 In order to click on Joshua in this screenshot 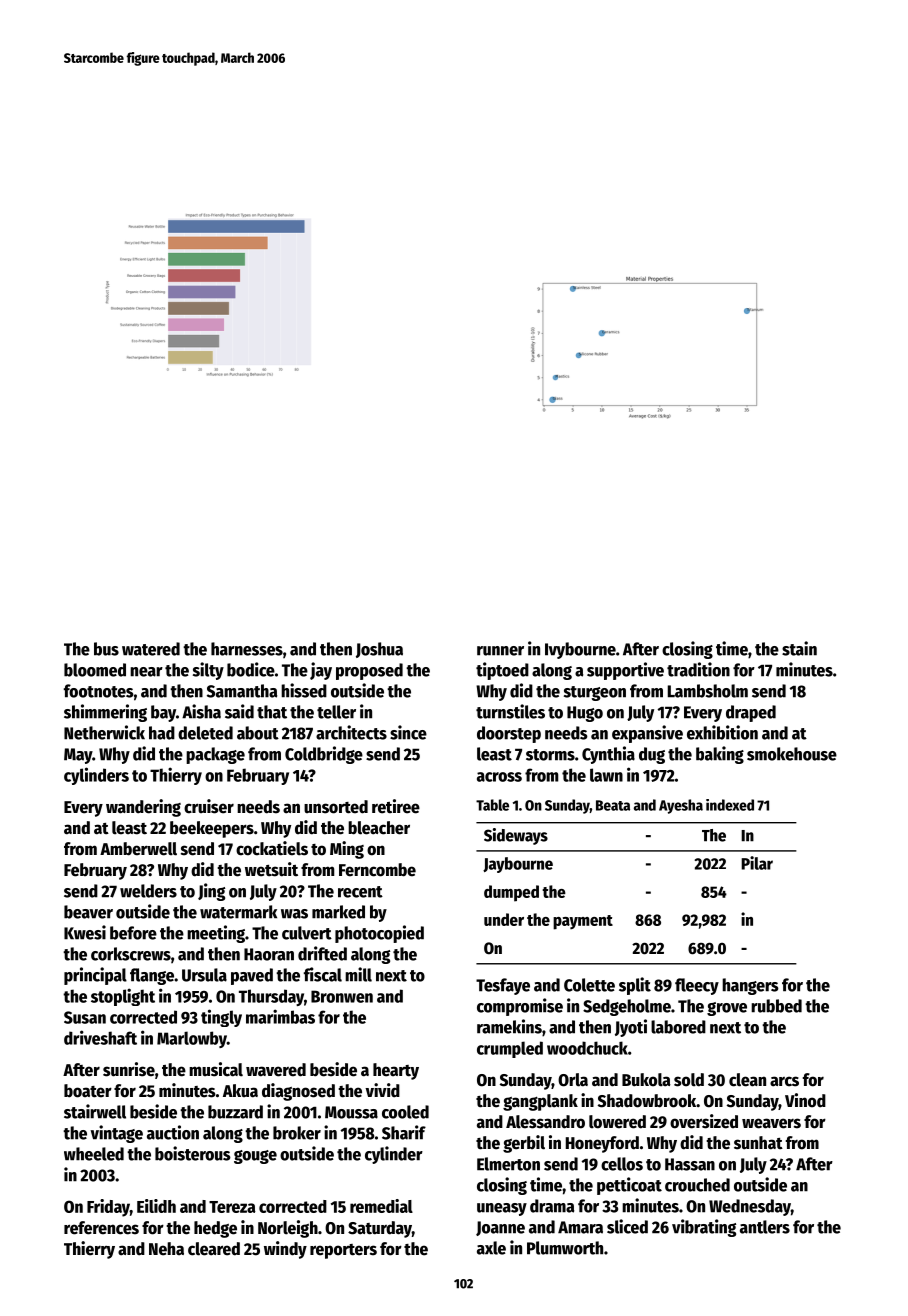, I will do `click(379, 650)`.
